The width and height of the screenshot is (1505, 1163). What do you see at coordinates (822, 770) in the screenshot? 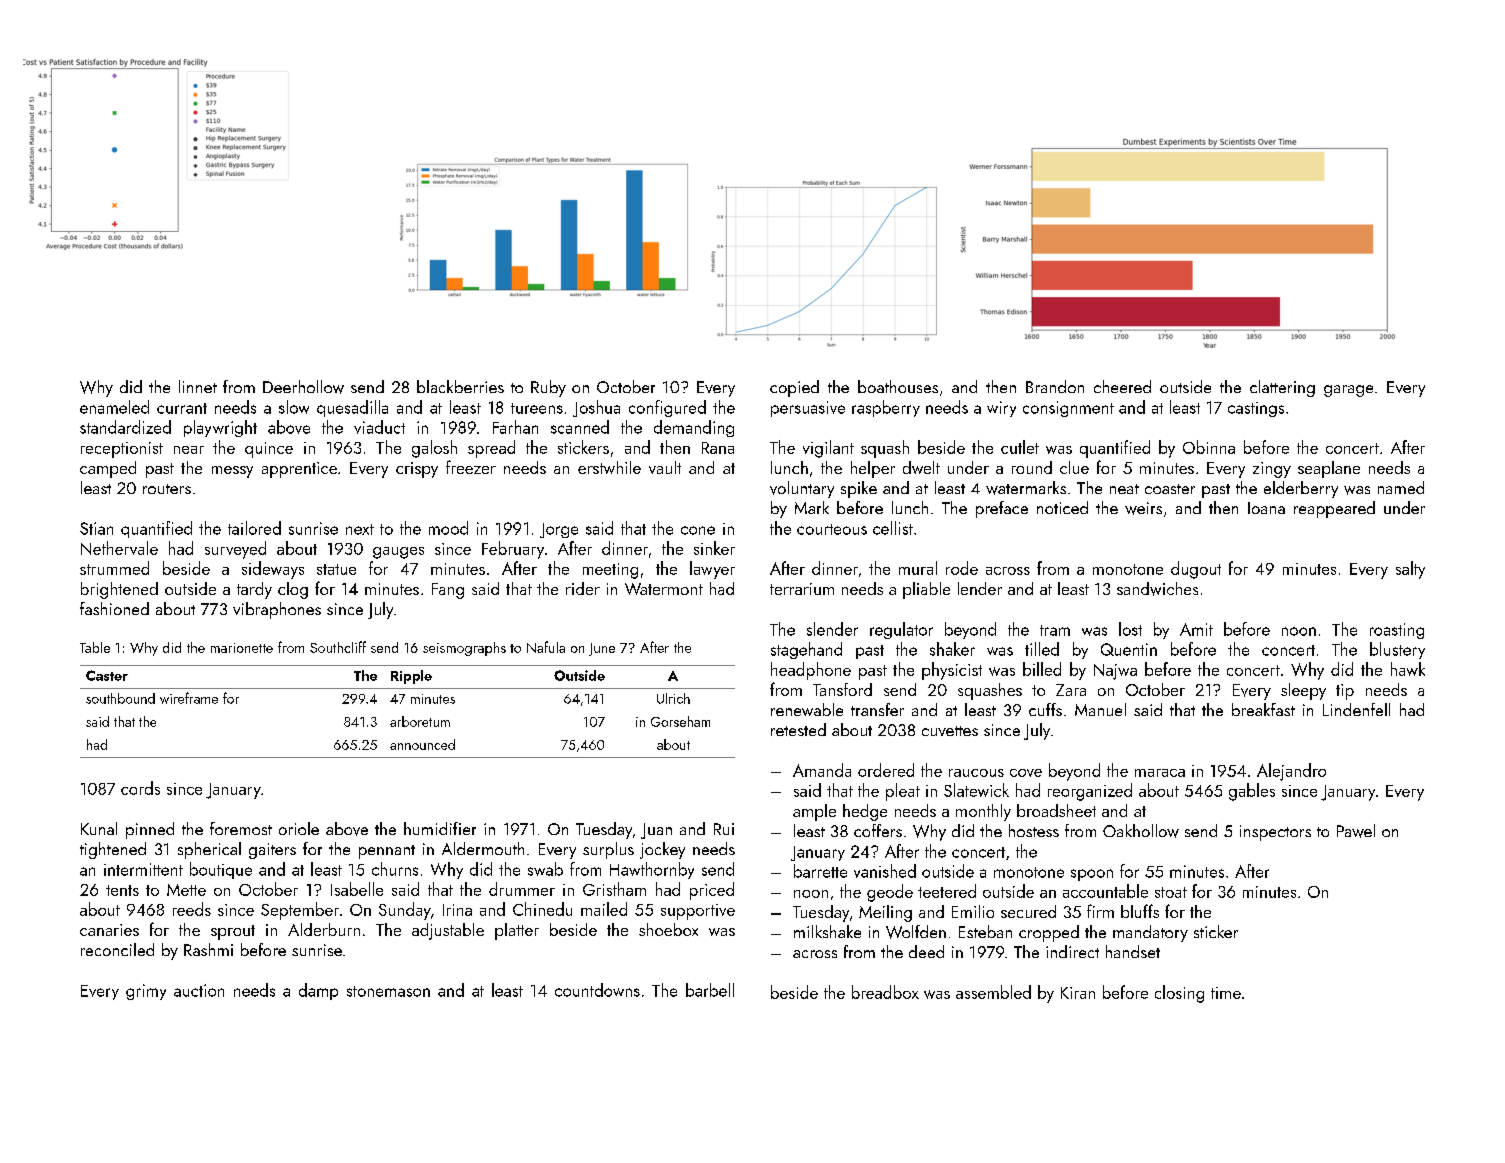
I see `Amanda` at bounding box center [822, 770].
